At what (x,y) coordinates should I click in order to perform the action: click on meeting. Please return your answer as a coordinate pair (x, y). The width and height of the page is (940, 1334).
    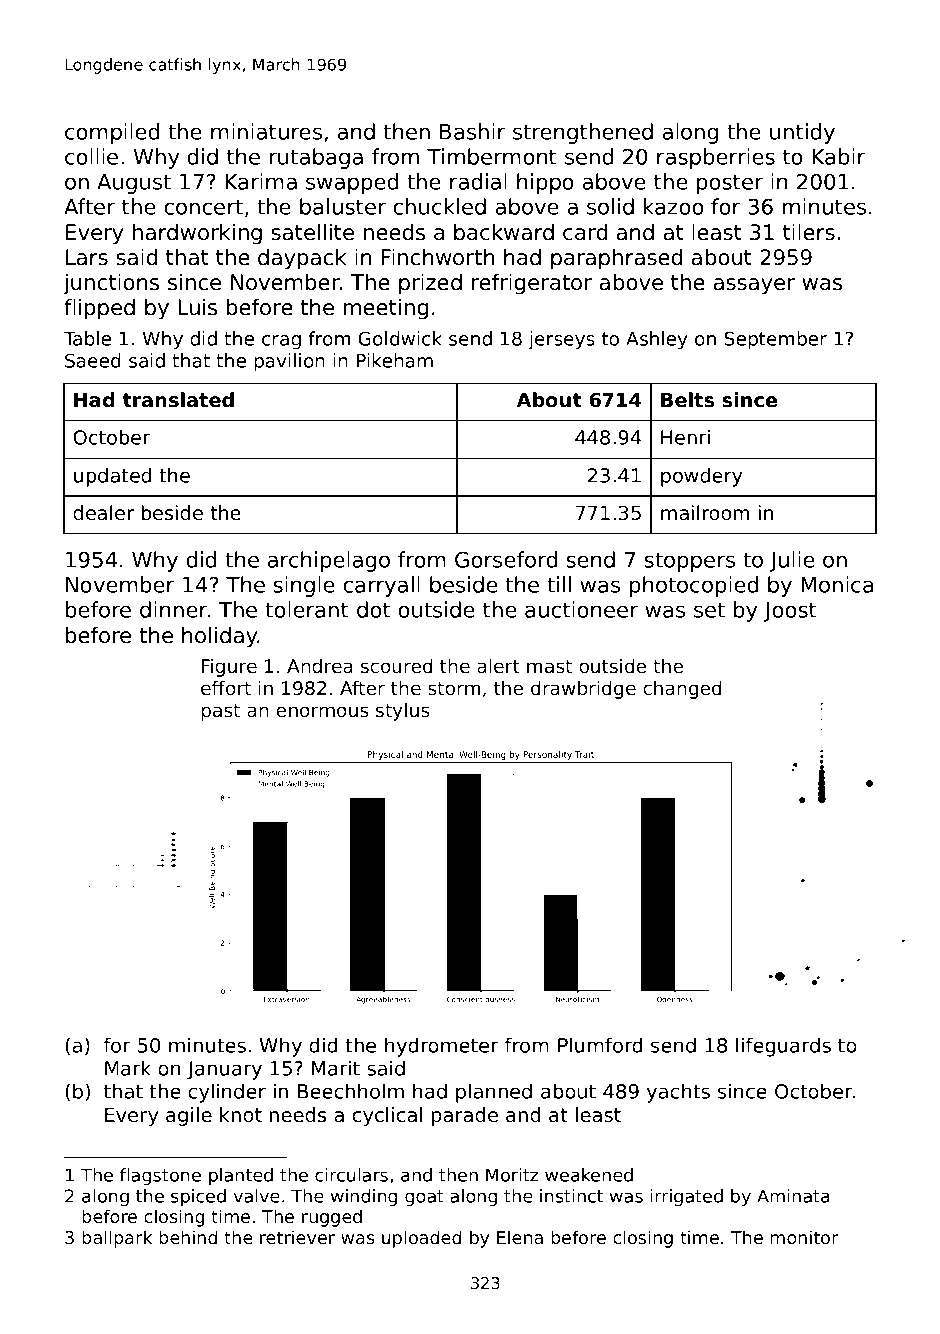
    Looking at the image, I should click on (386, 309).
